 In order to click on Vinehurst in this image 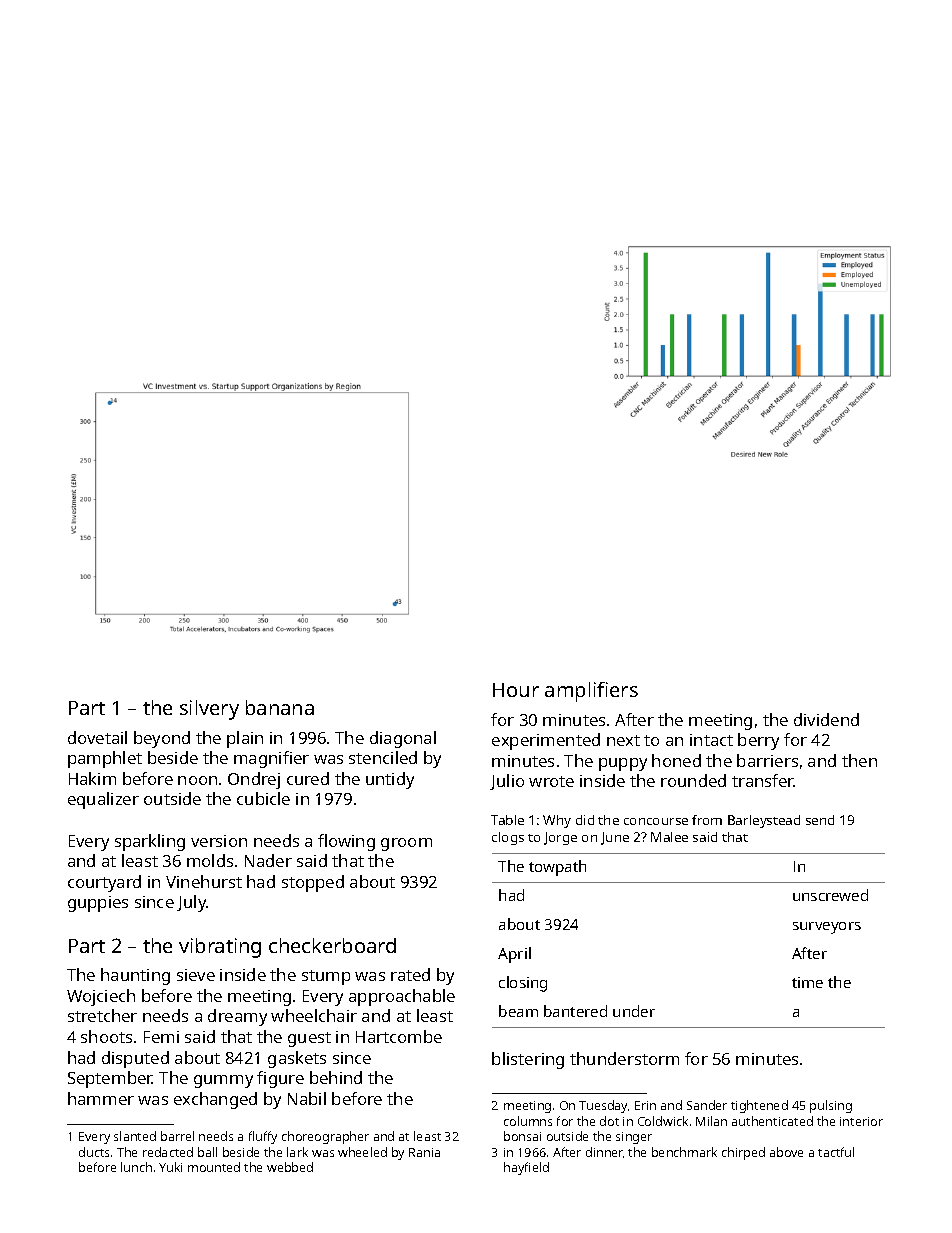, I will do `click(204, 881)`.
